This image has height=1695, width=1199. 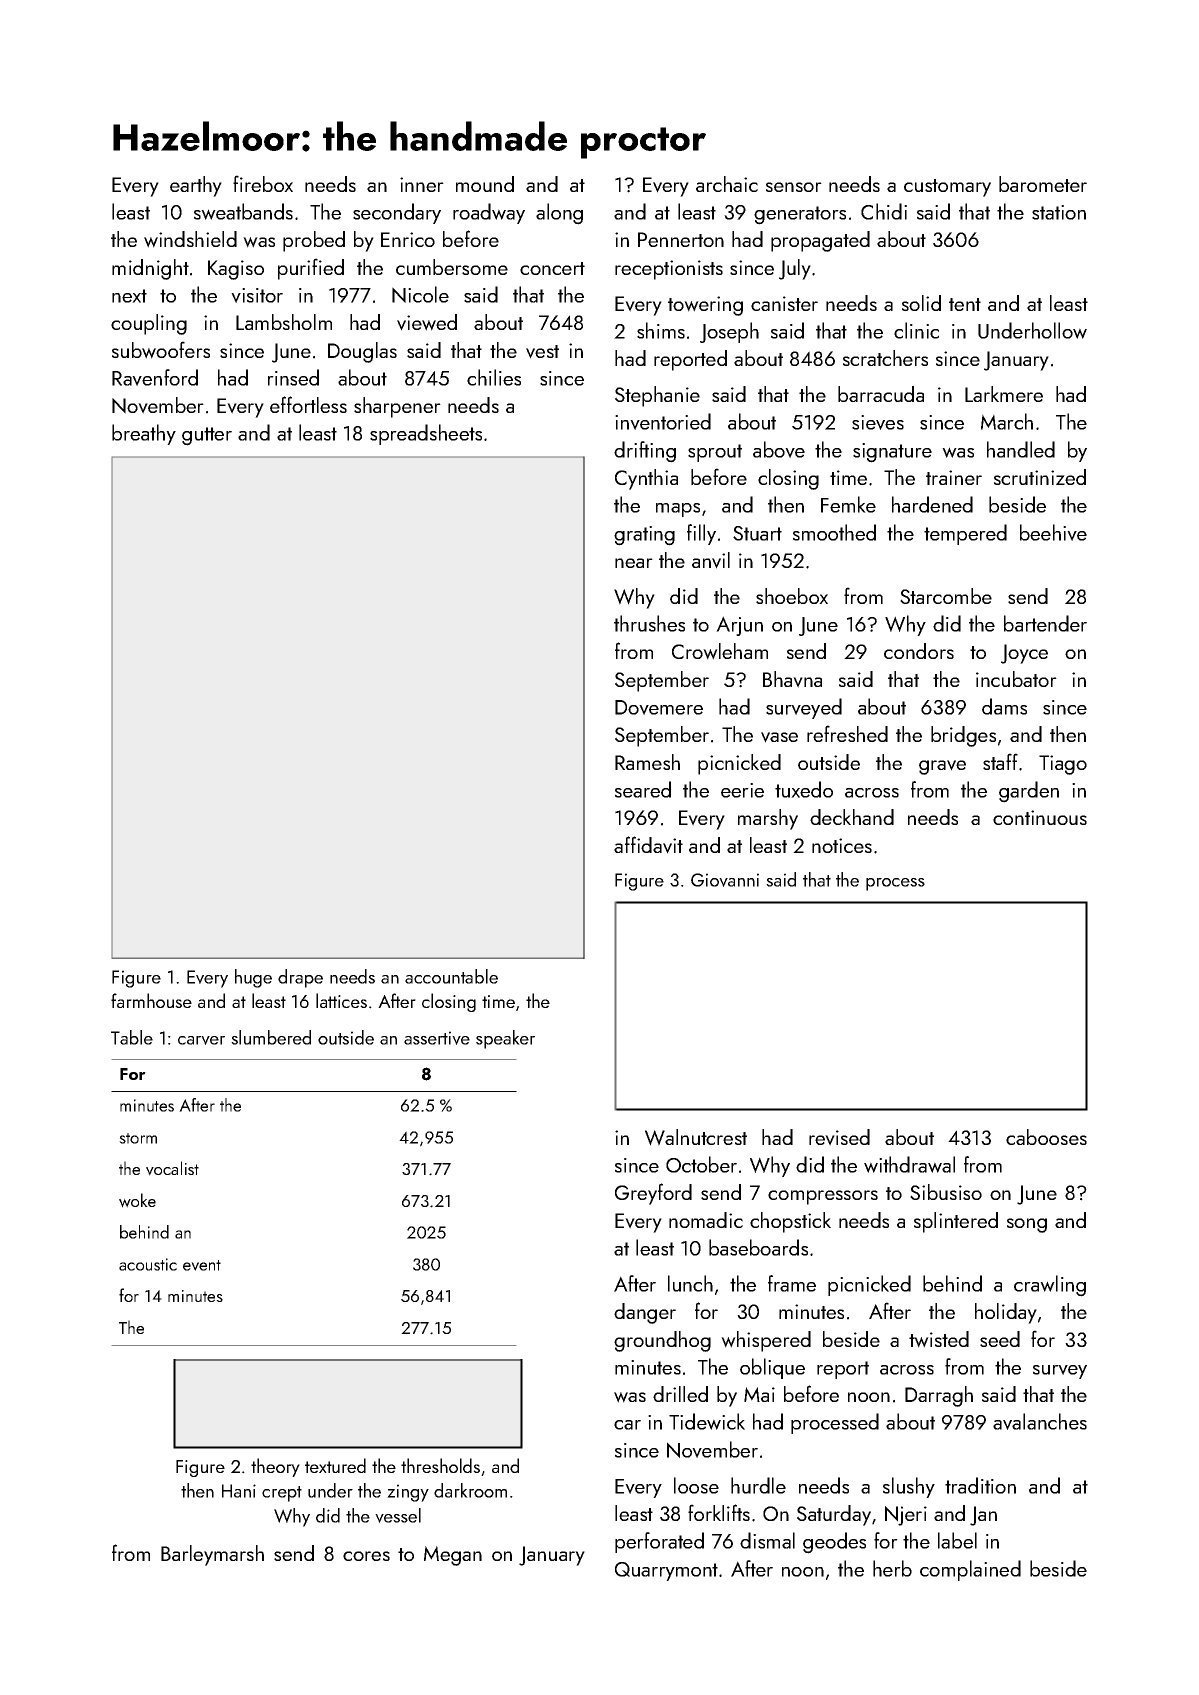 I want to click on customary, so click(x=947, y=188).
